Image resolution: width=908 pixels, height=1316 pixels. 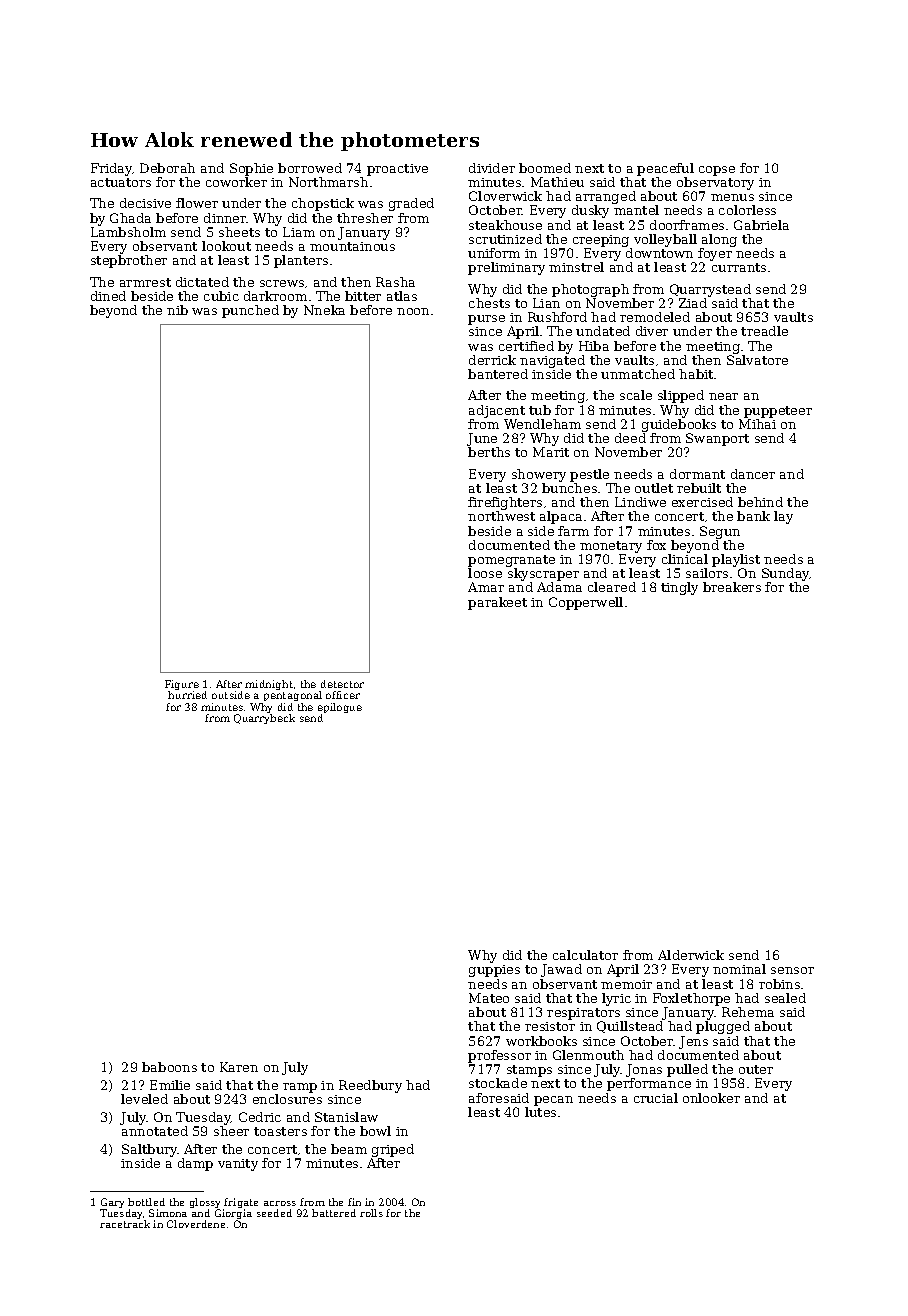 I want to click on loose, so click(x=485, y=573).
